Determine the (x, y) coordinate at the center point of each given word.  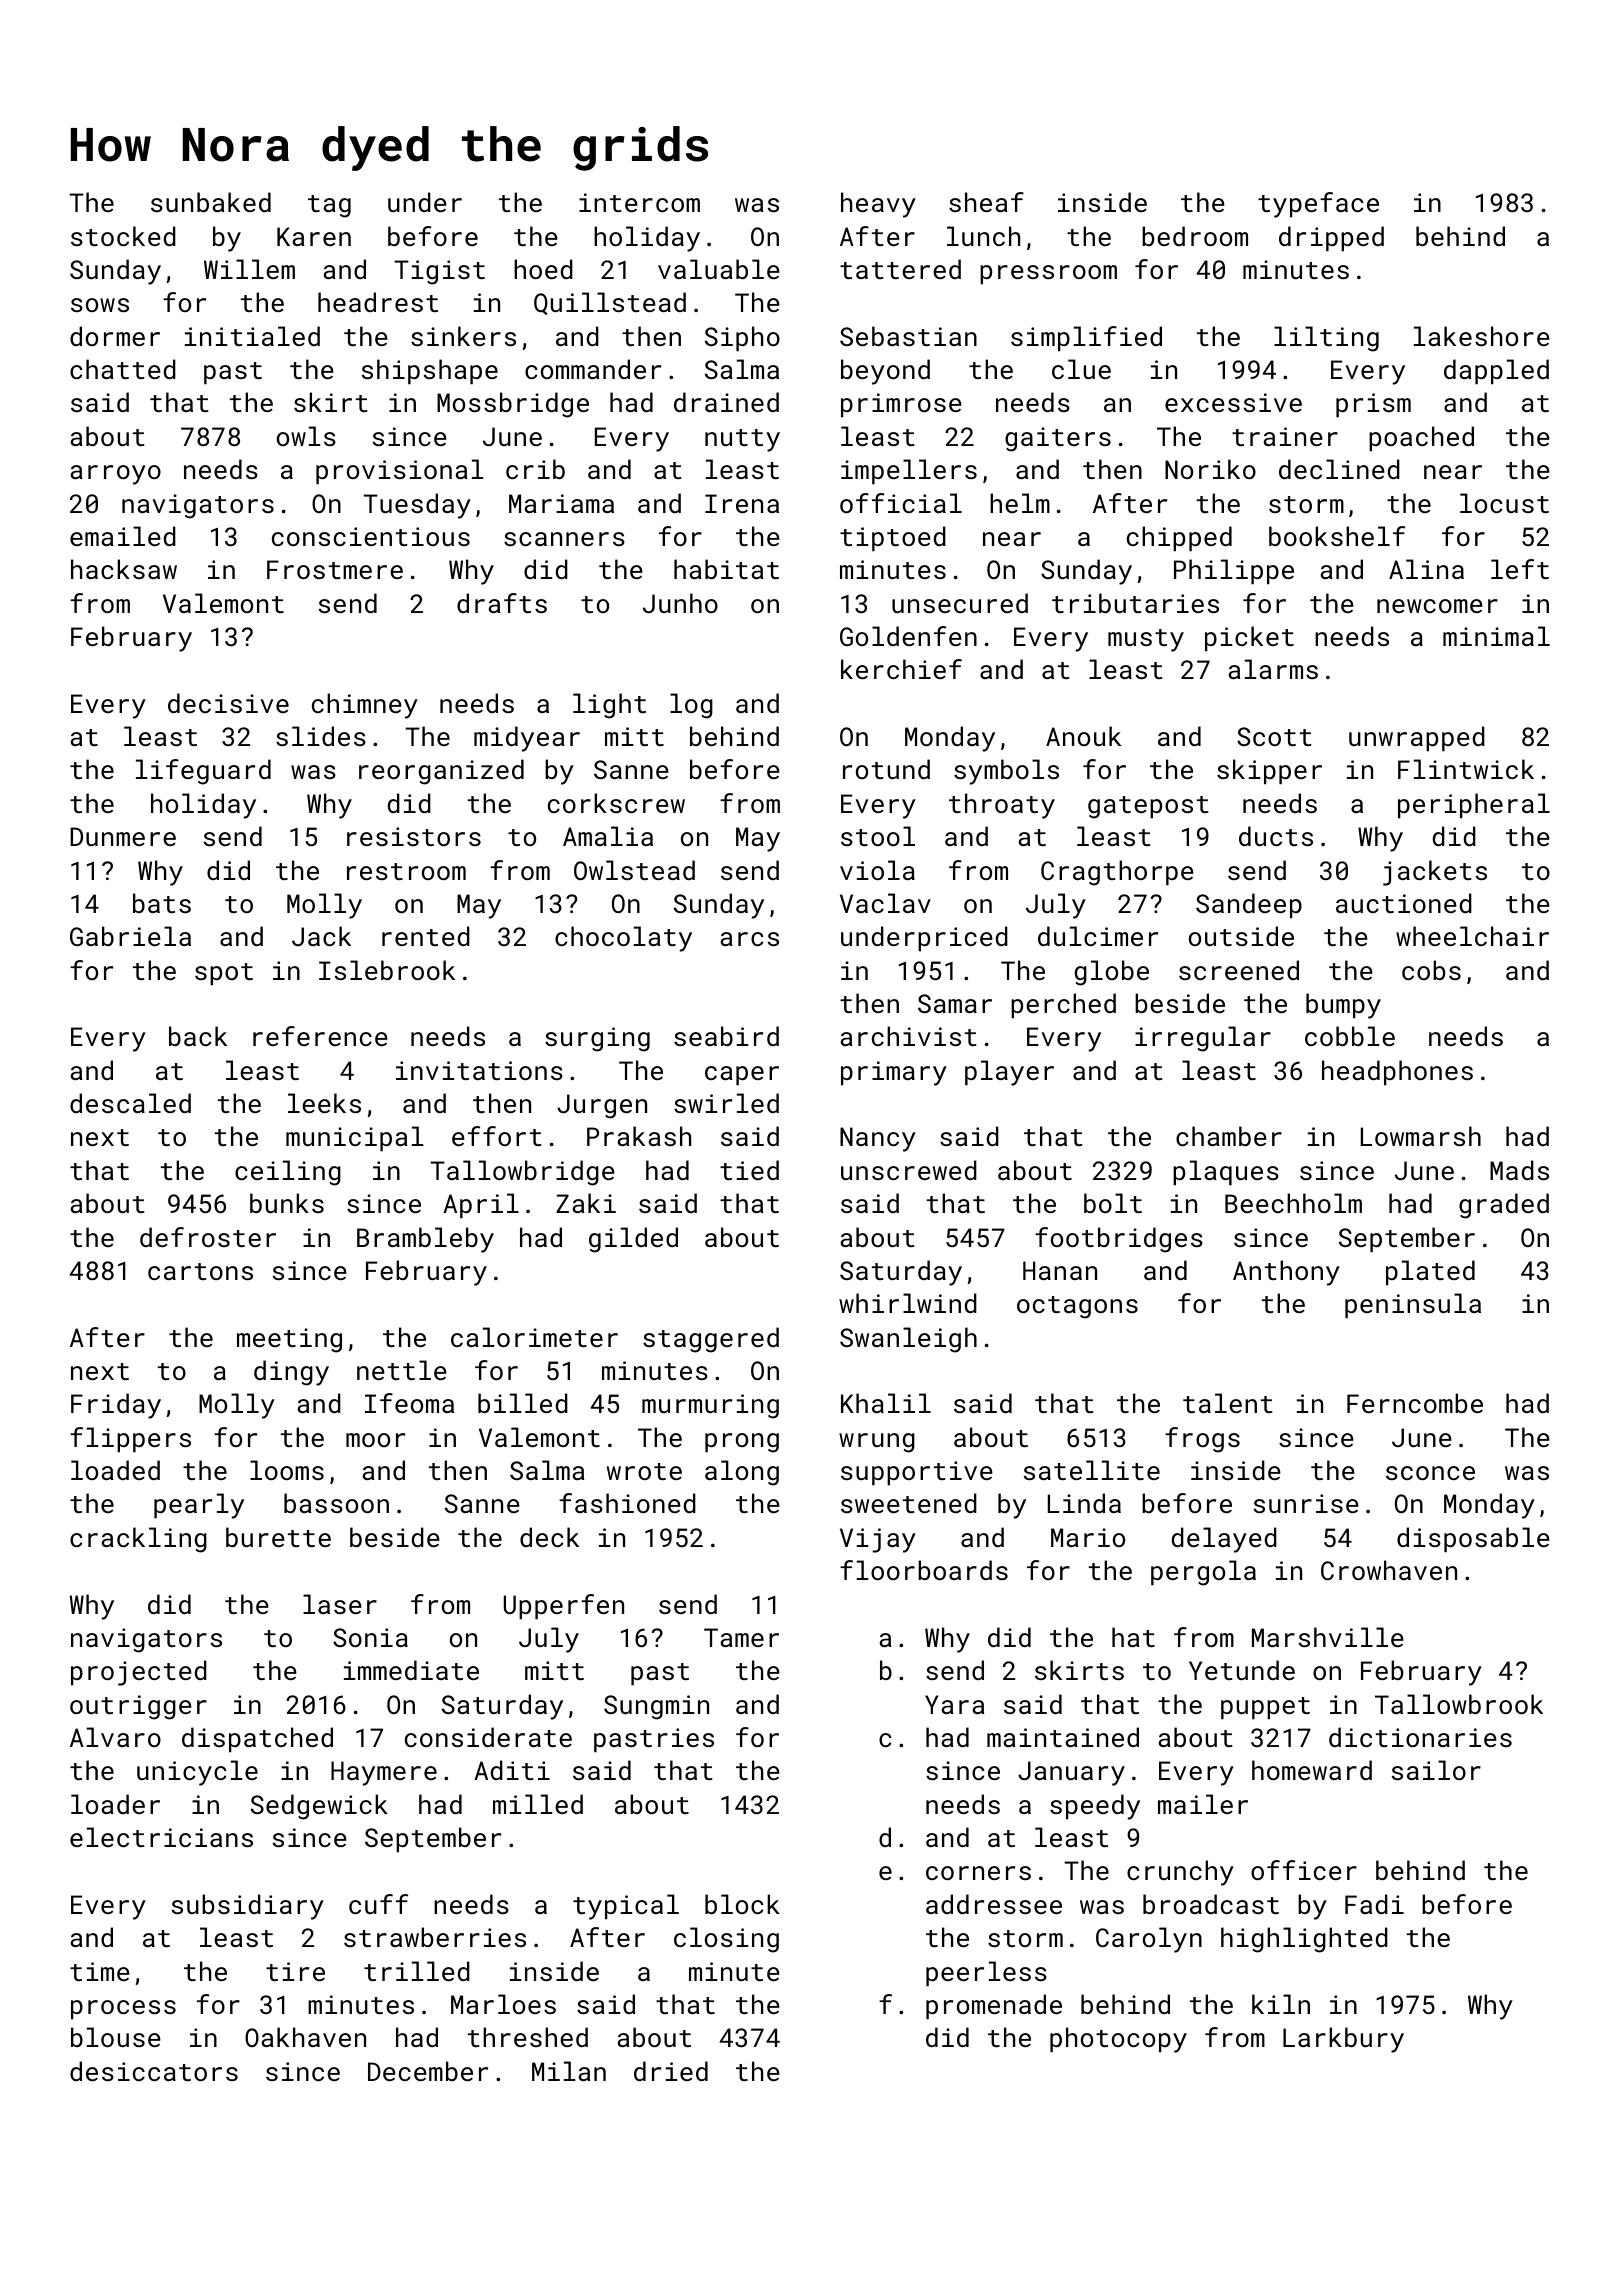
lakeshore (1482, 336)
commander (593, 369)
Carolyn (1149, 1940)
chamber (1229, 1136)
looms (287, 1470)
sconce (1430, 1473)
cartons (200, 1271)
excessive (1233, 402)
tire (295, 1971)
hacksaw (124, 569)
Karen (314, 236)
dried (671, 2071)
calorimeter (534, 1337)
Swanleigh (908, 1340)
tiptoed (893, 538)
